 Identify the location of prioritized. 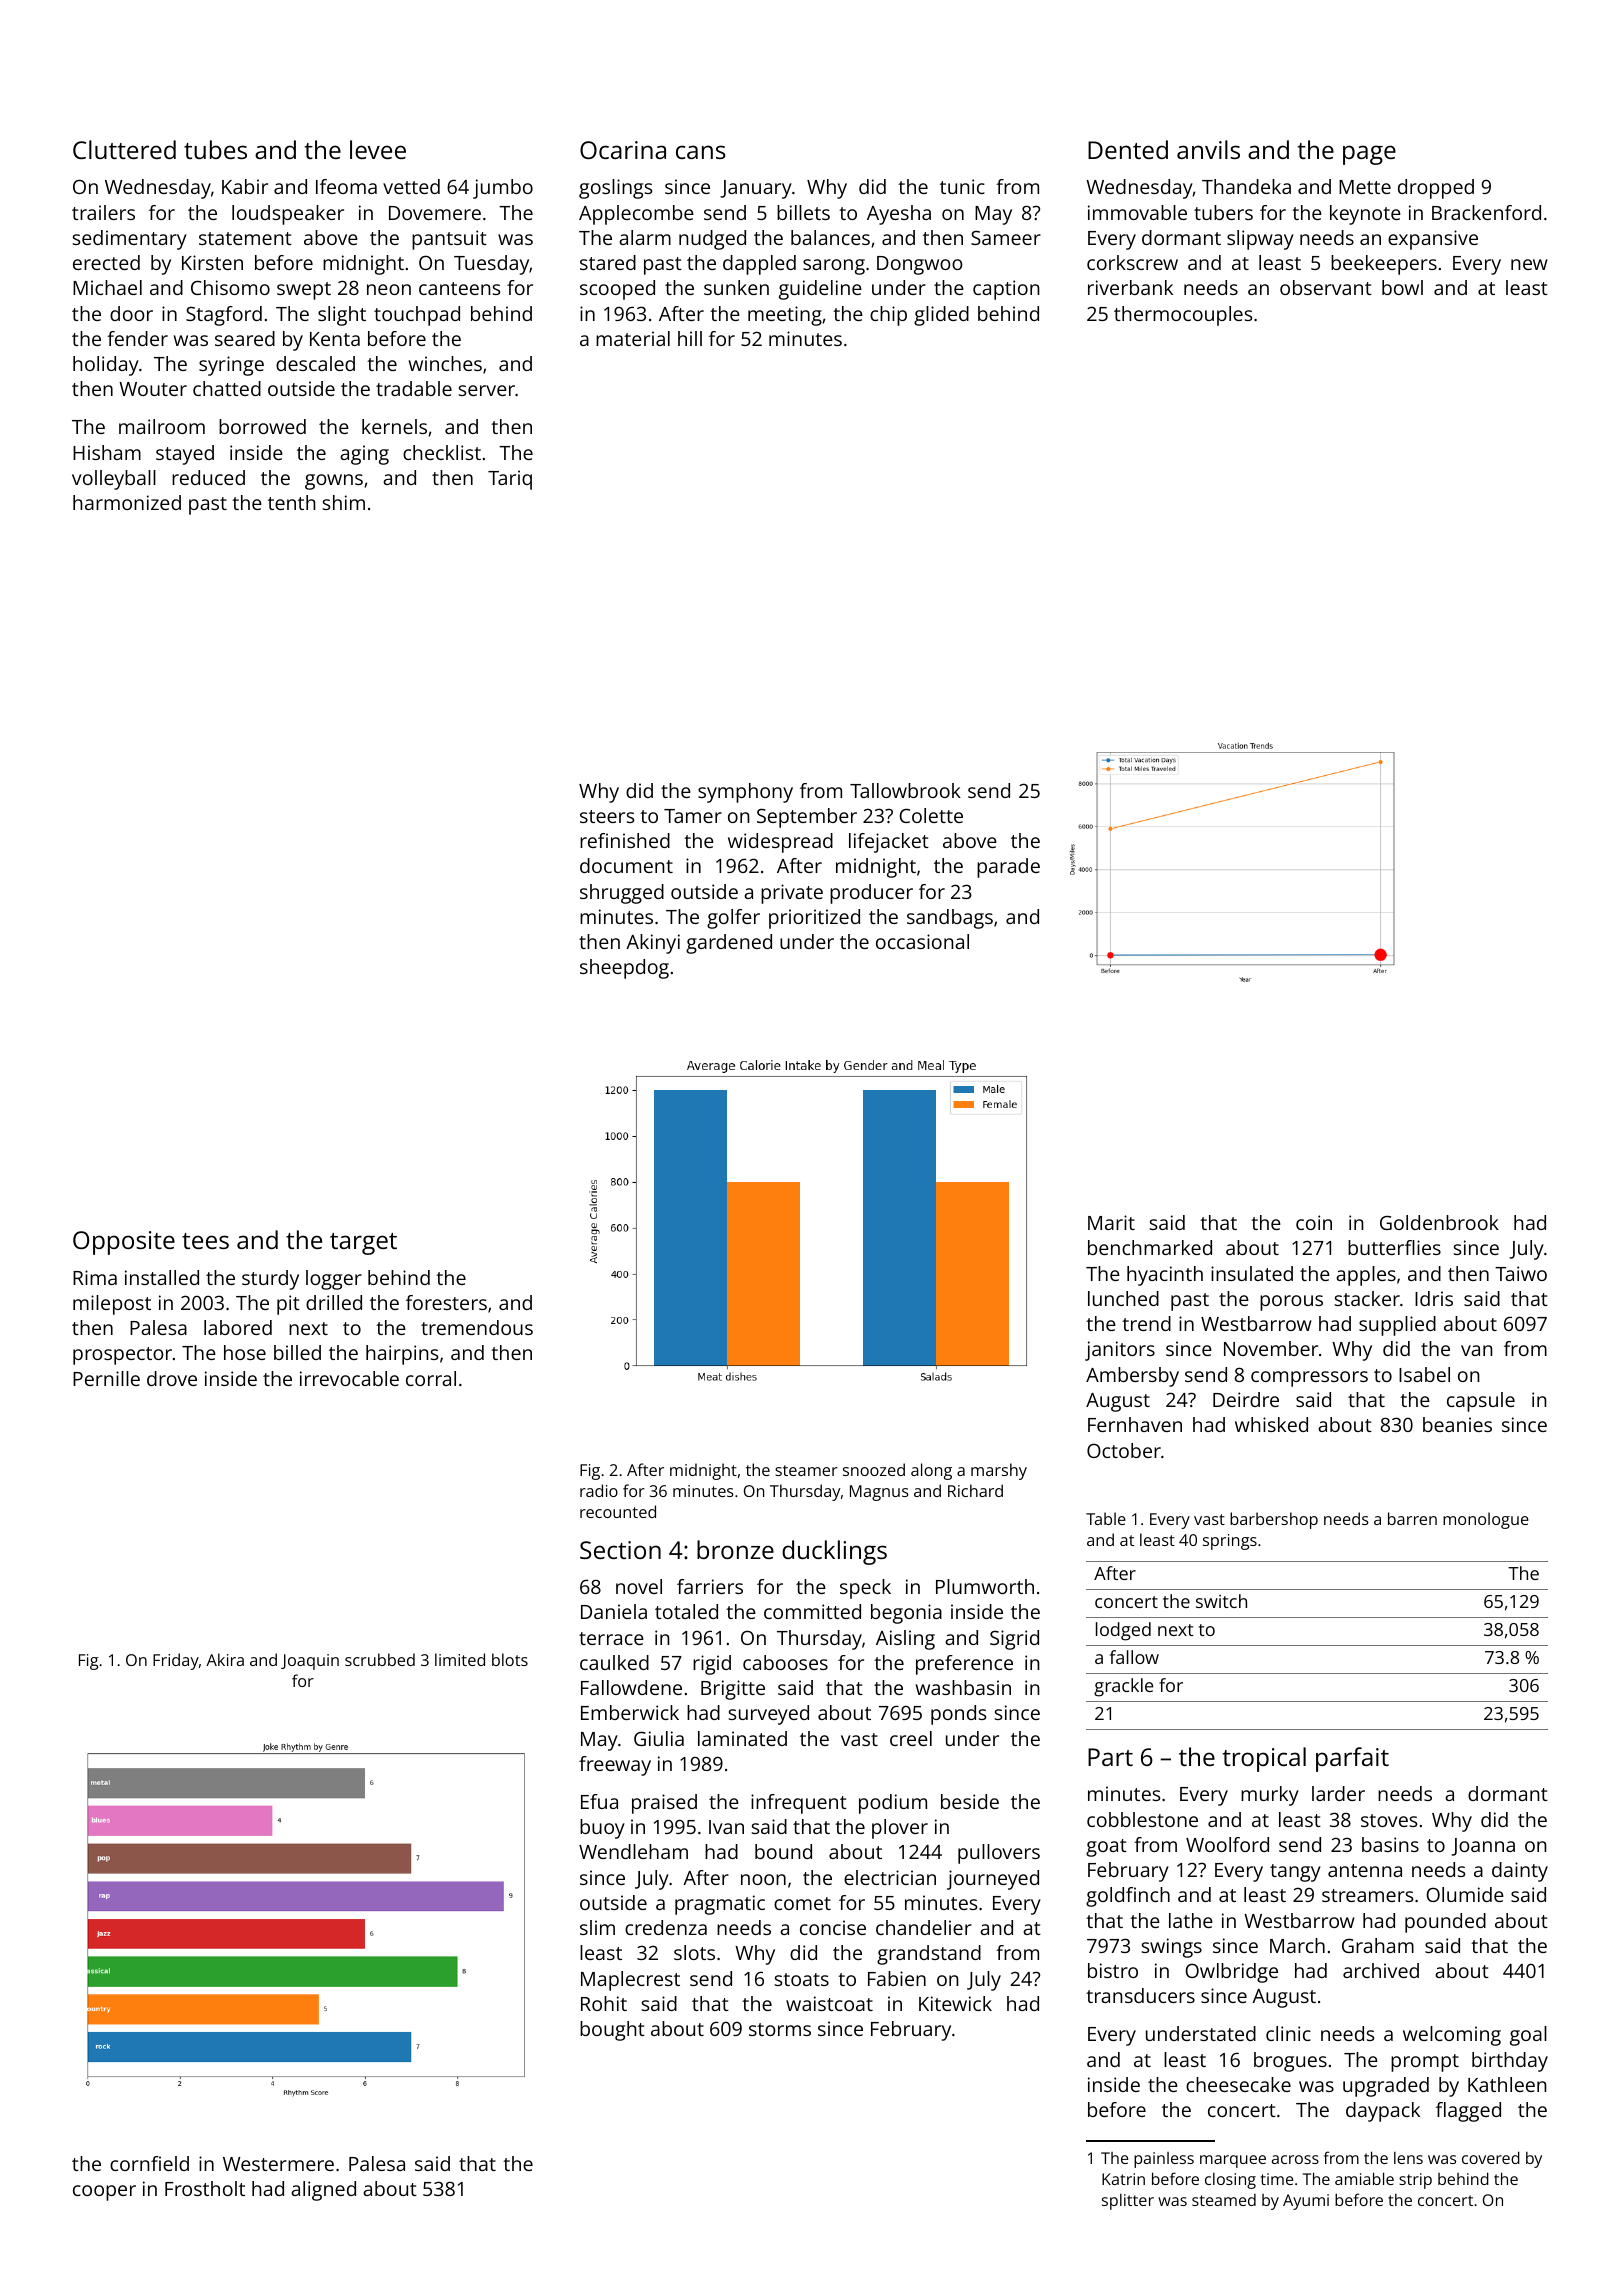
(814, 919).
